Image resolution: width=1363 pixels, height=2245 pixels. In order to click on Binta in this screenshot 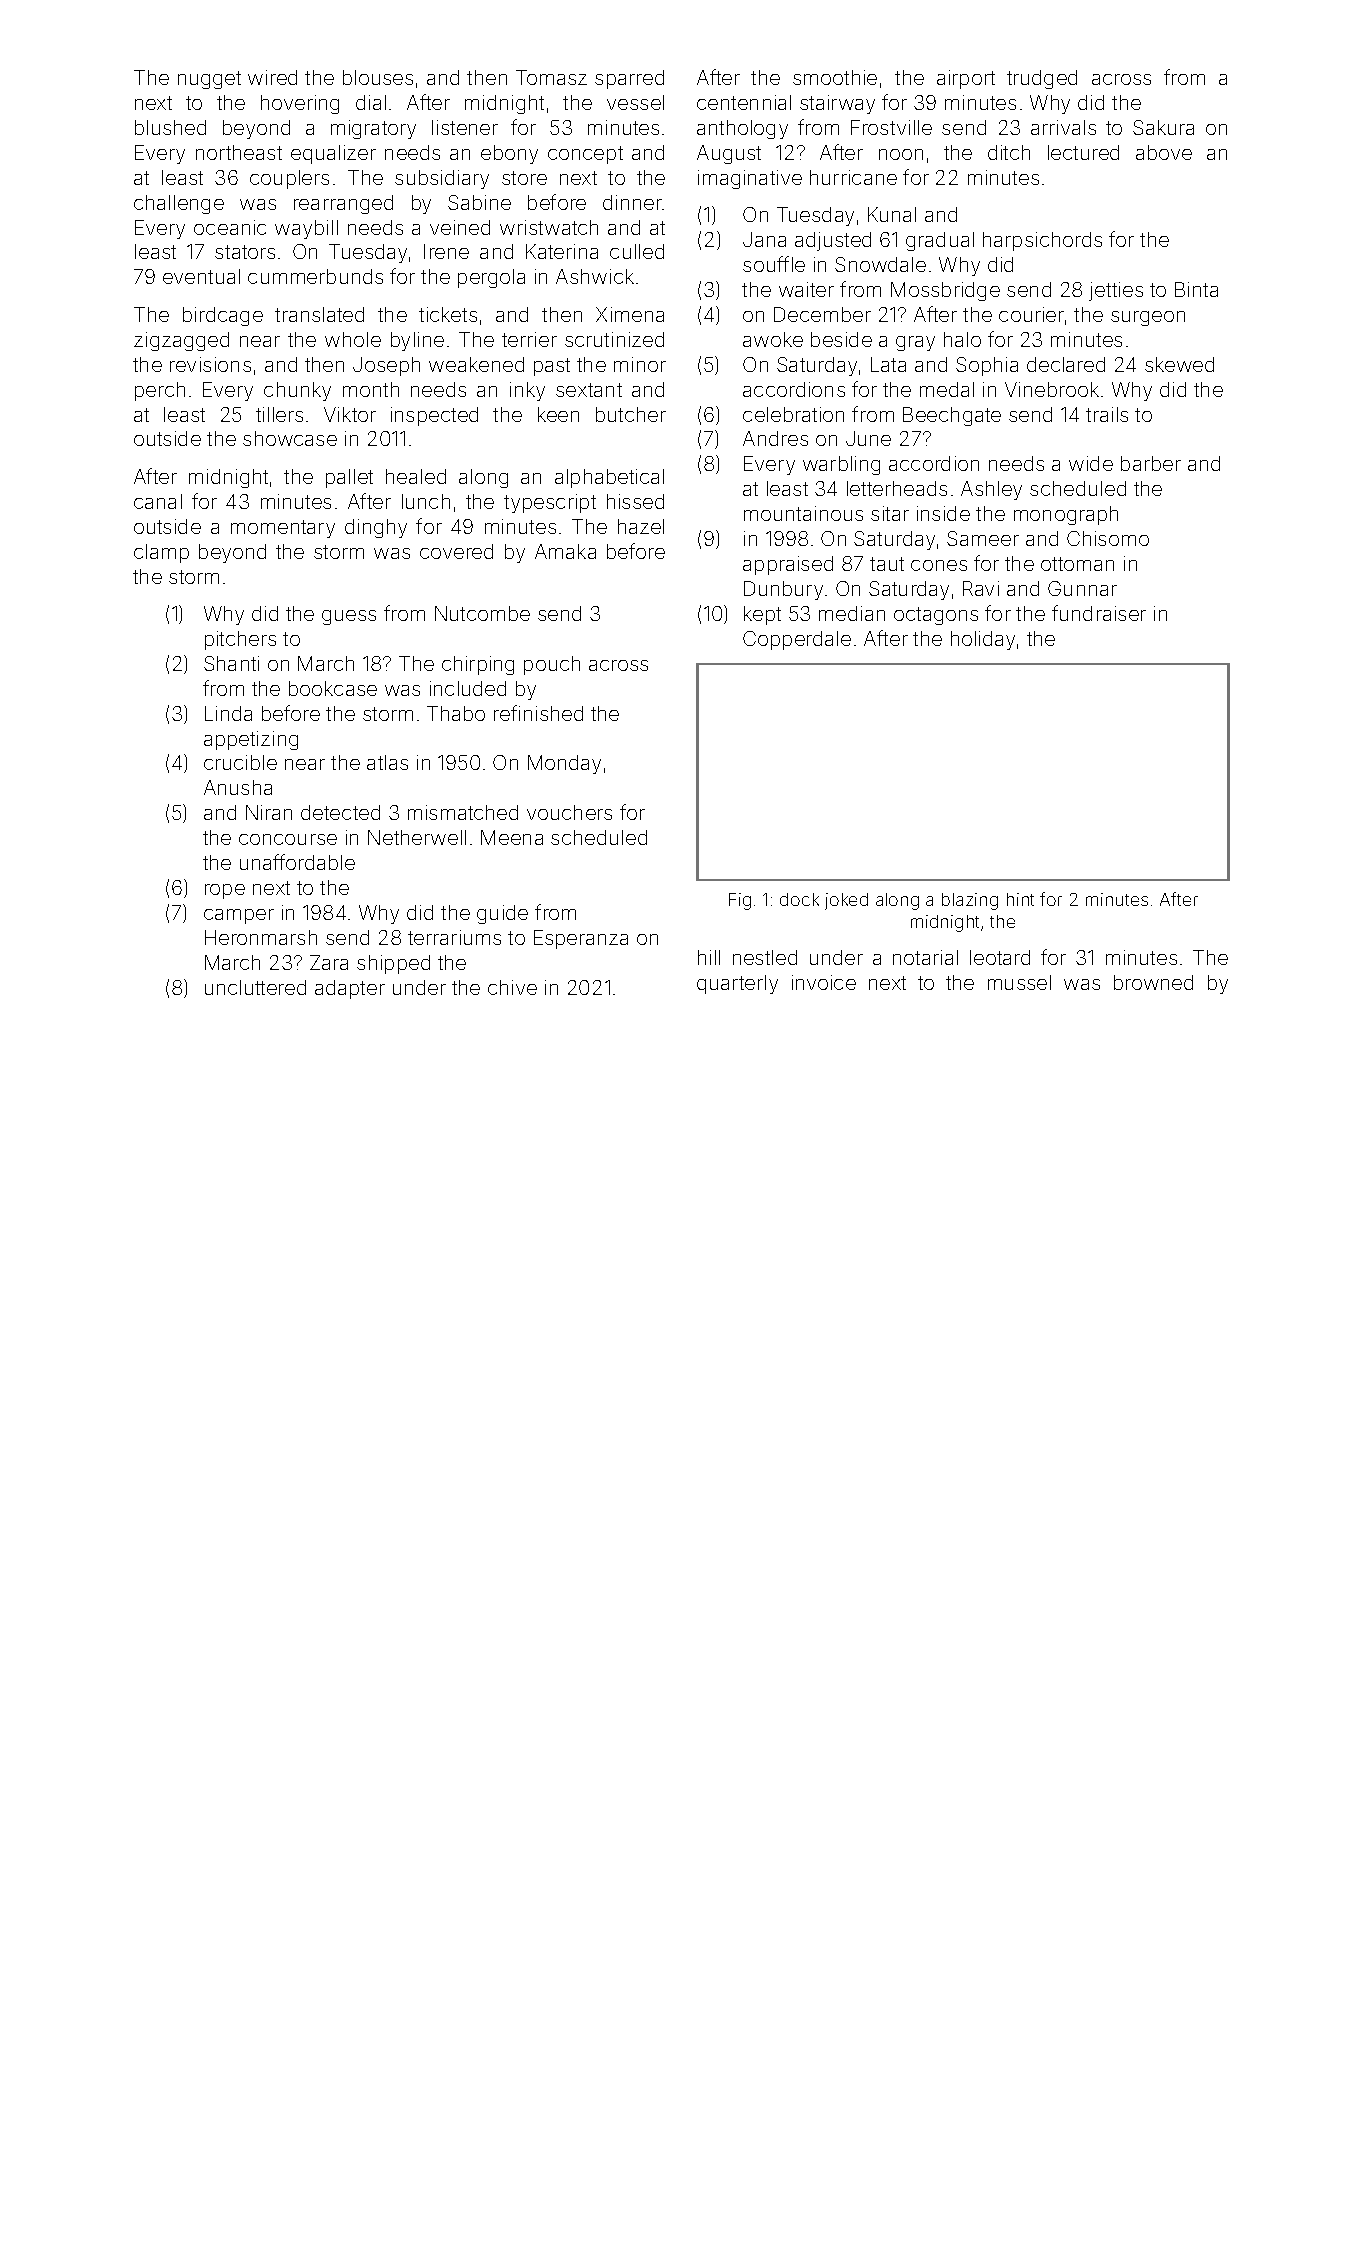, I will do `click(1196, 289)`.
